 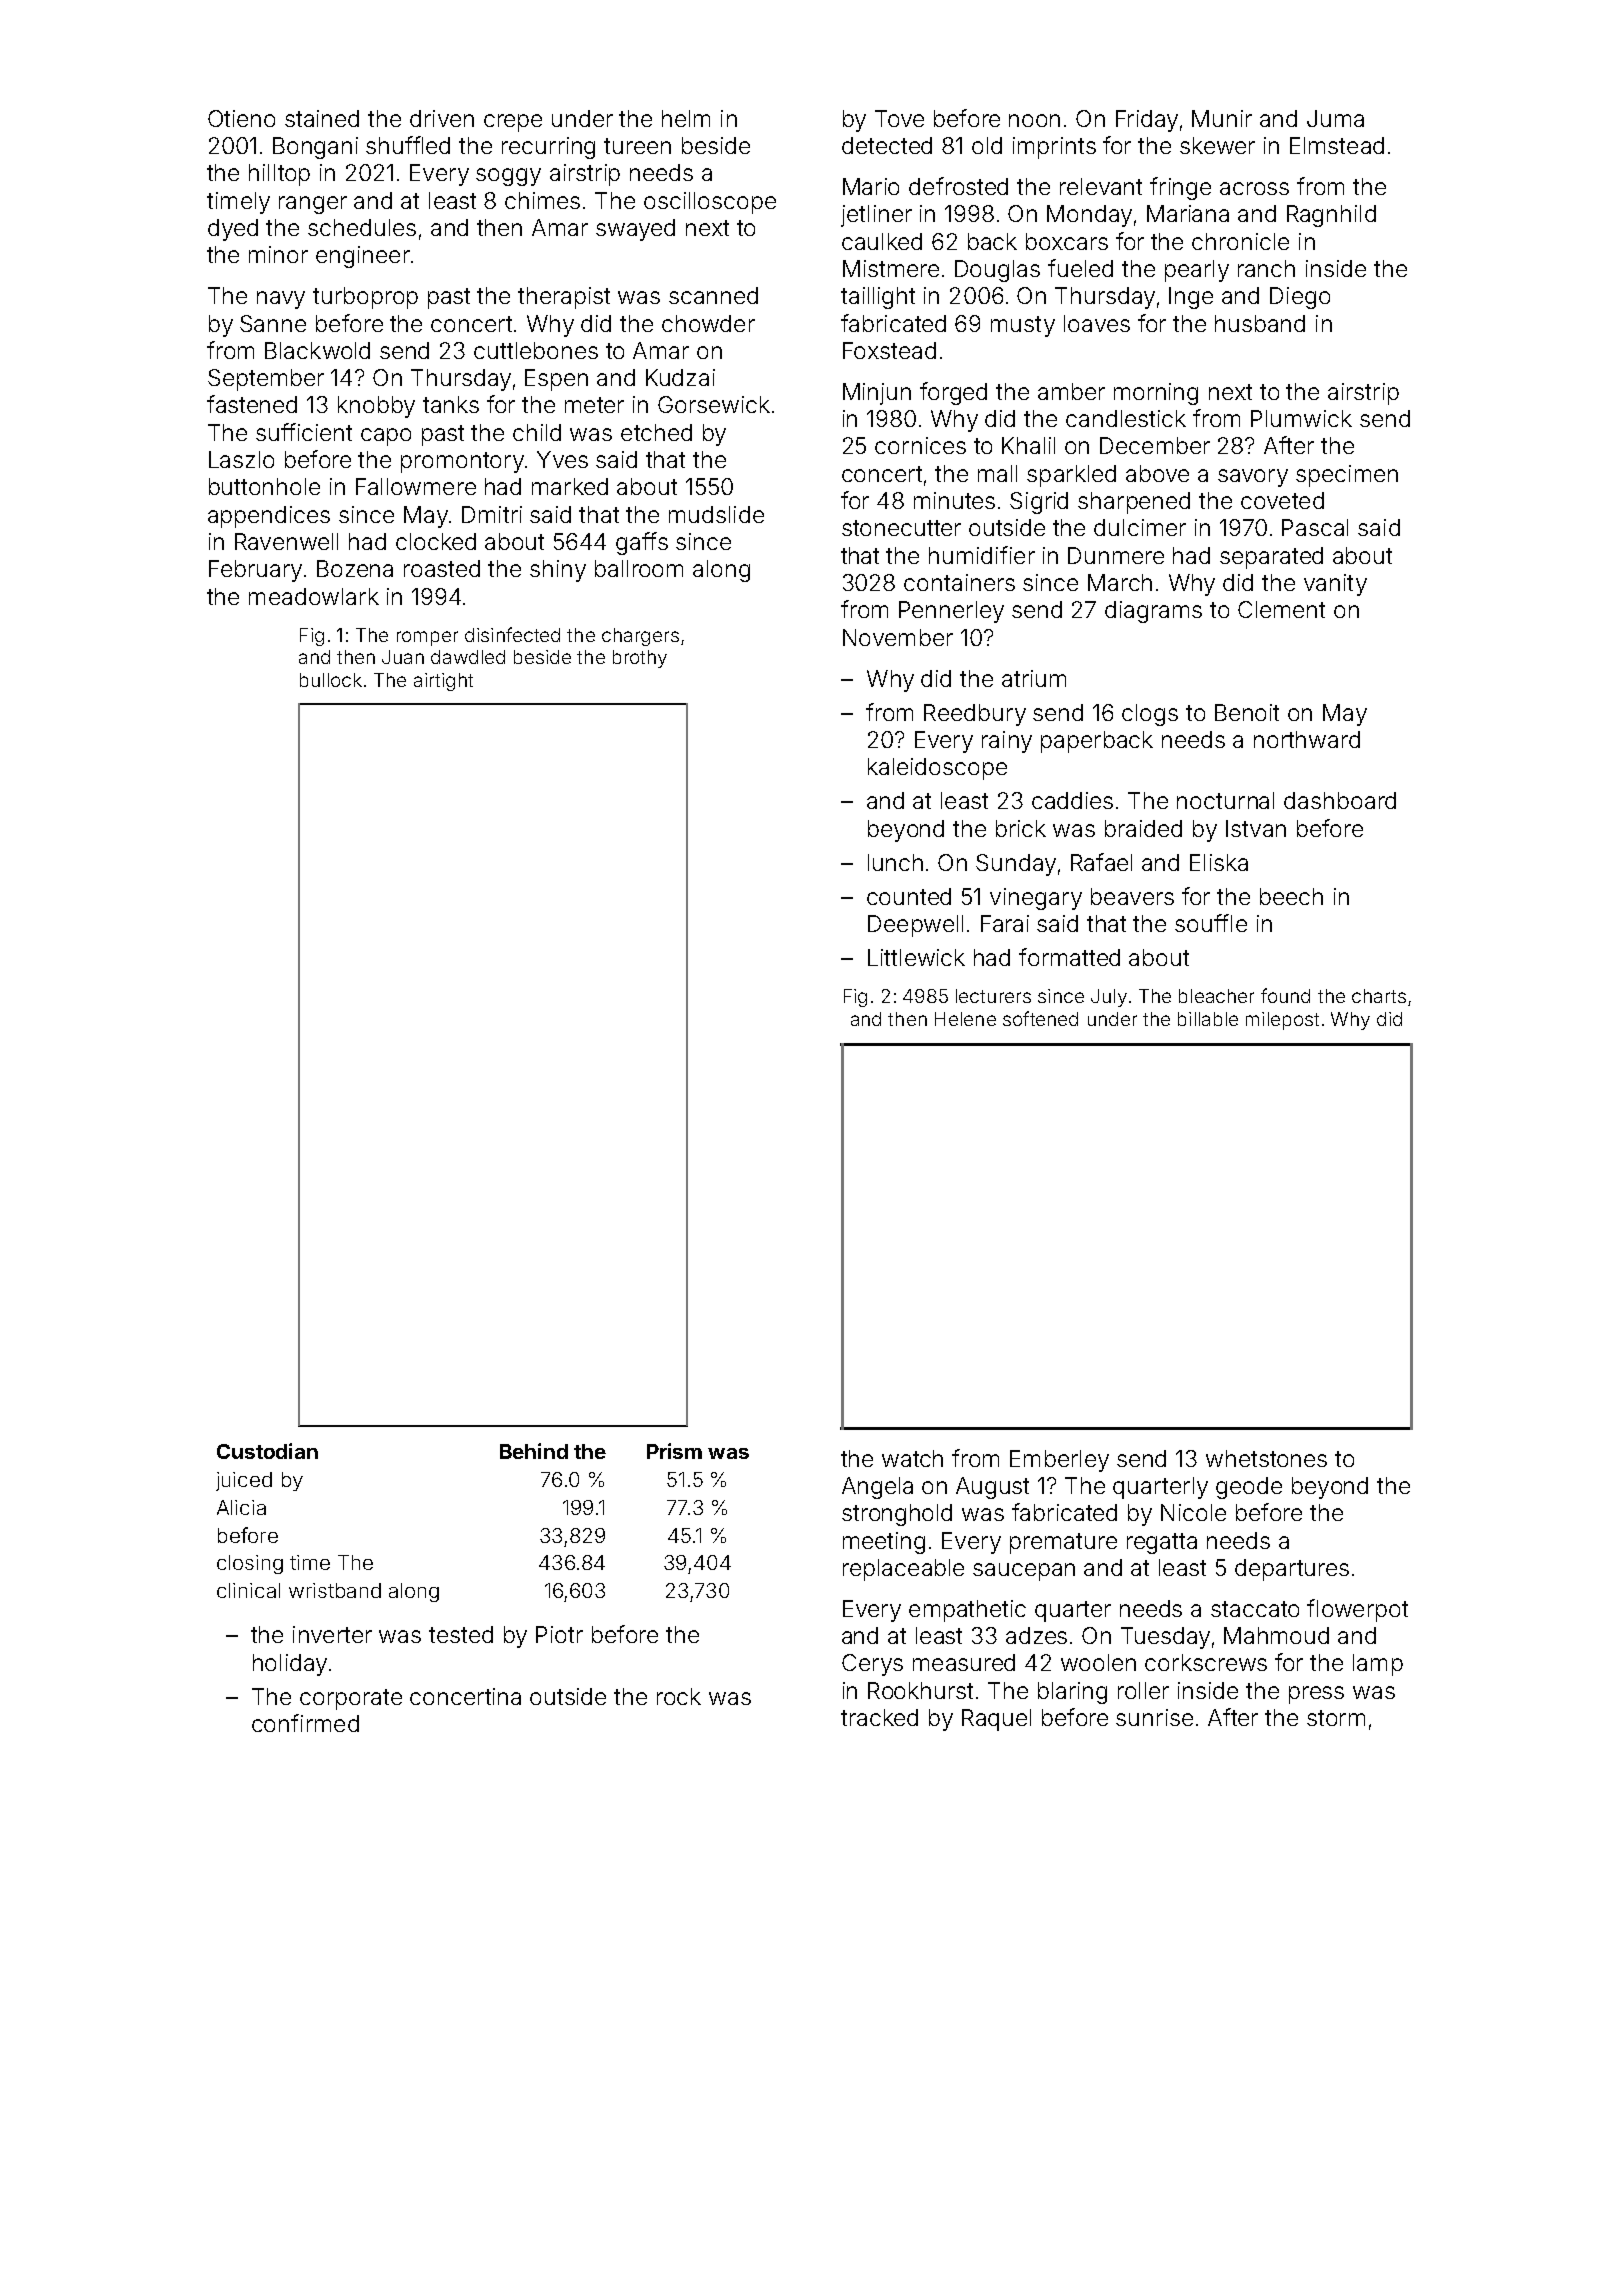 I want to click on staccato, so click(x=1255, y=1609).
